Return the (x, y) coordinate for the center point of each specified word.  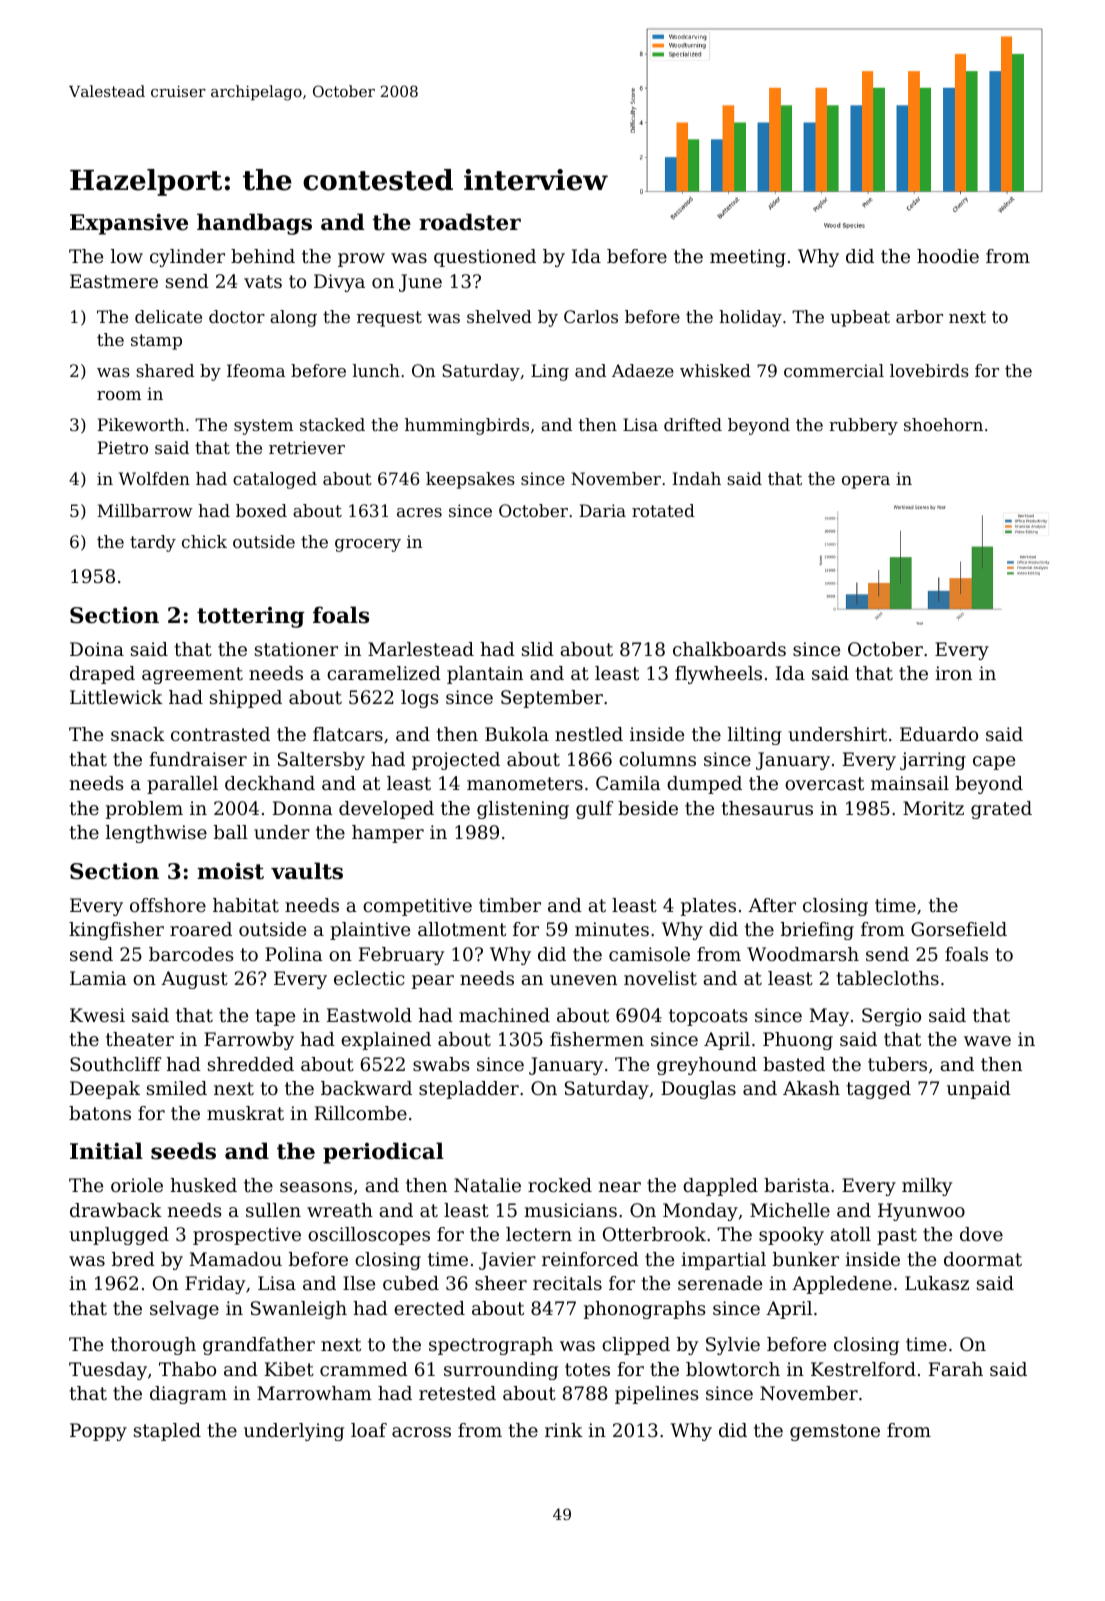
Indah (696, 478)
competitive (417, 907)
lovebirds (929, 370)
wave (987, 1041)
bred (133, 1259)
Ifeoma (256, 370)
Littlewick (116, 697)
